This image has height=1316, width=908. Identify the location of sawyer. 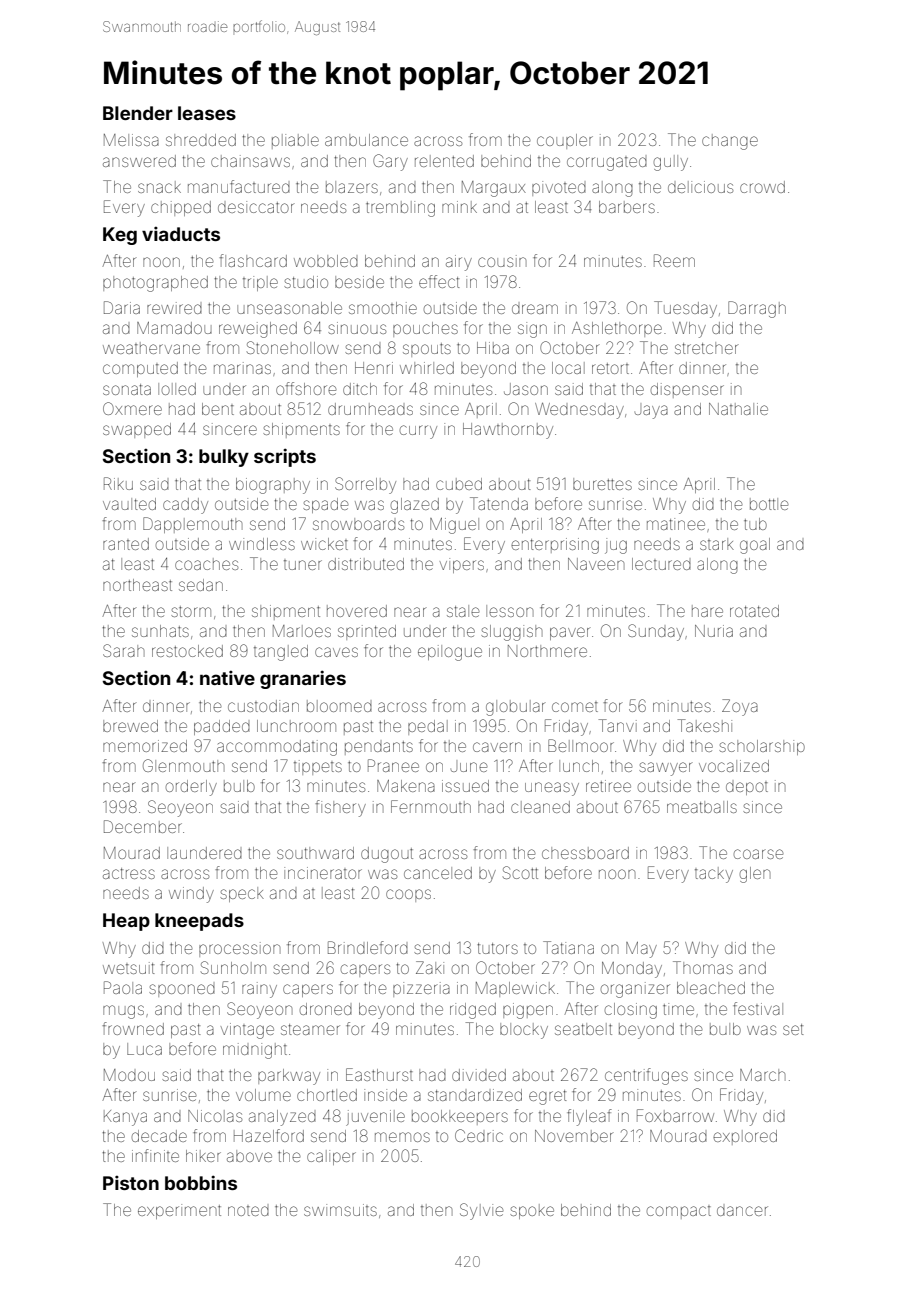
(666, 769).
